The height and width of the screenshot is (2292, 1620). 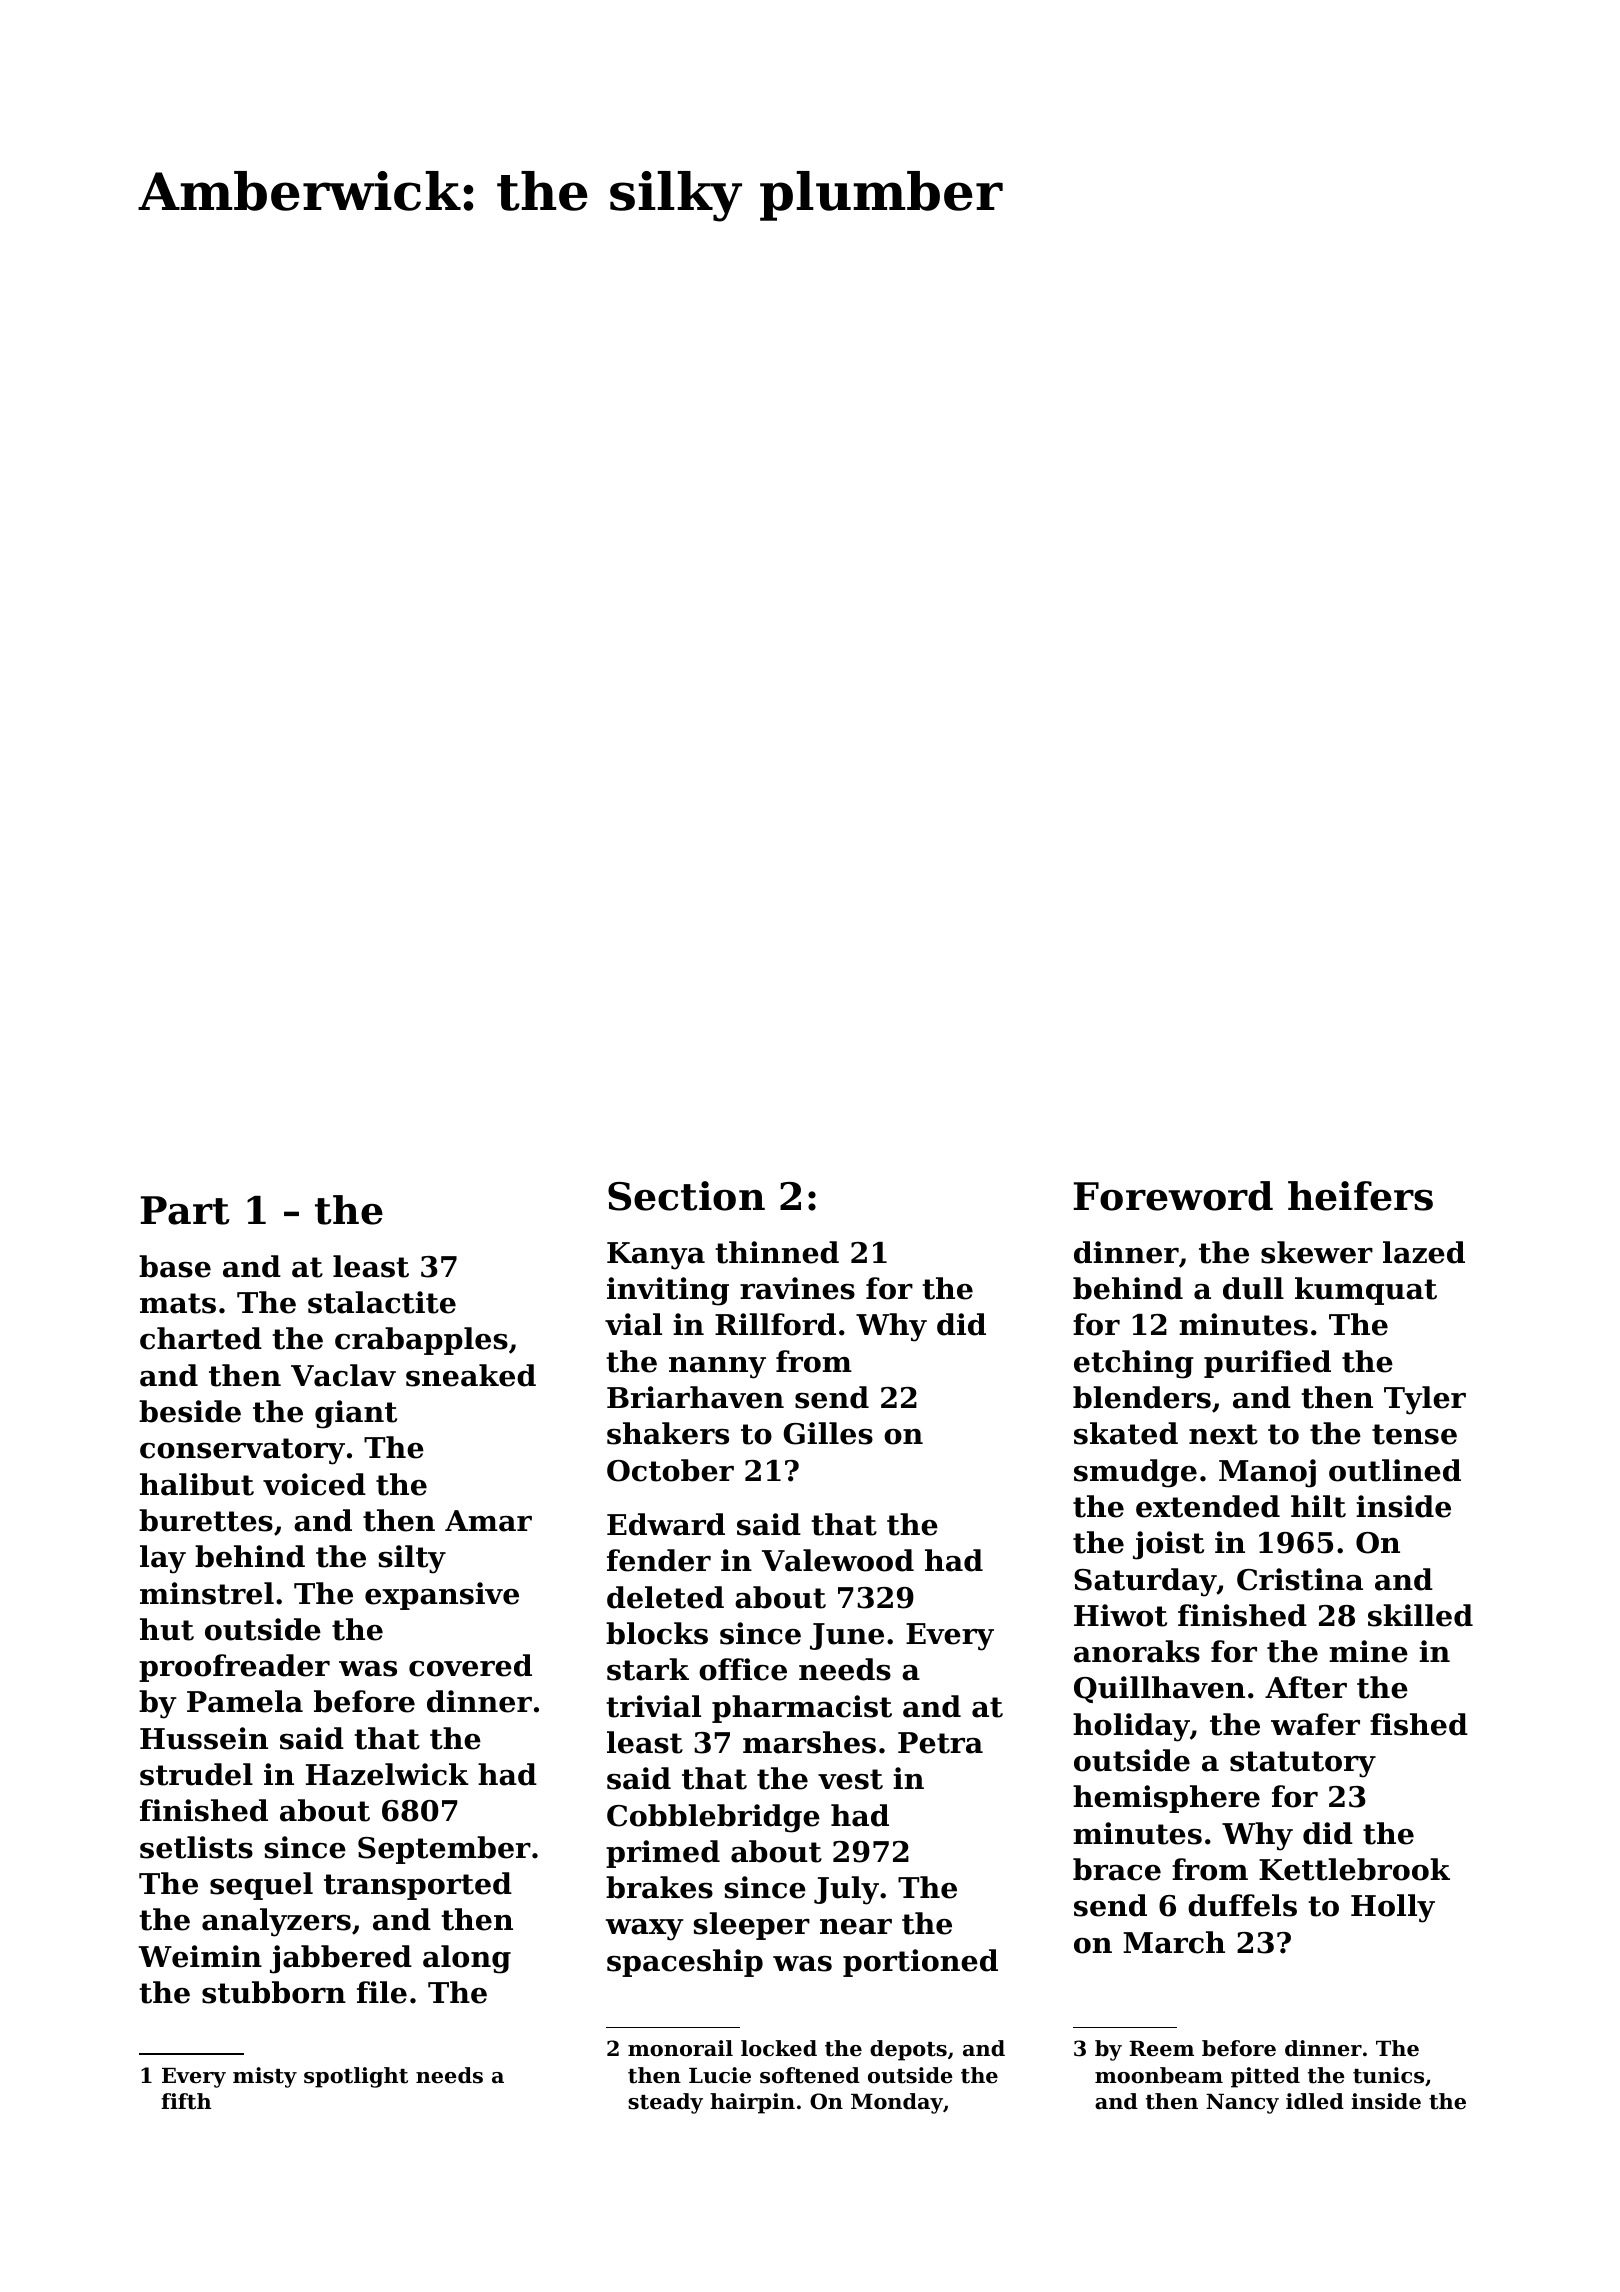 I want to click on mats, so click(x=178, y=1303).
